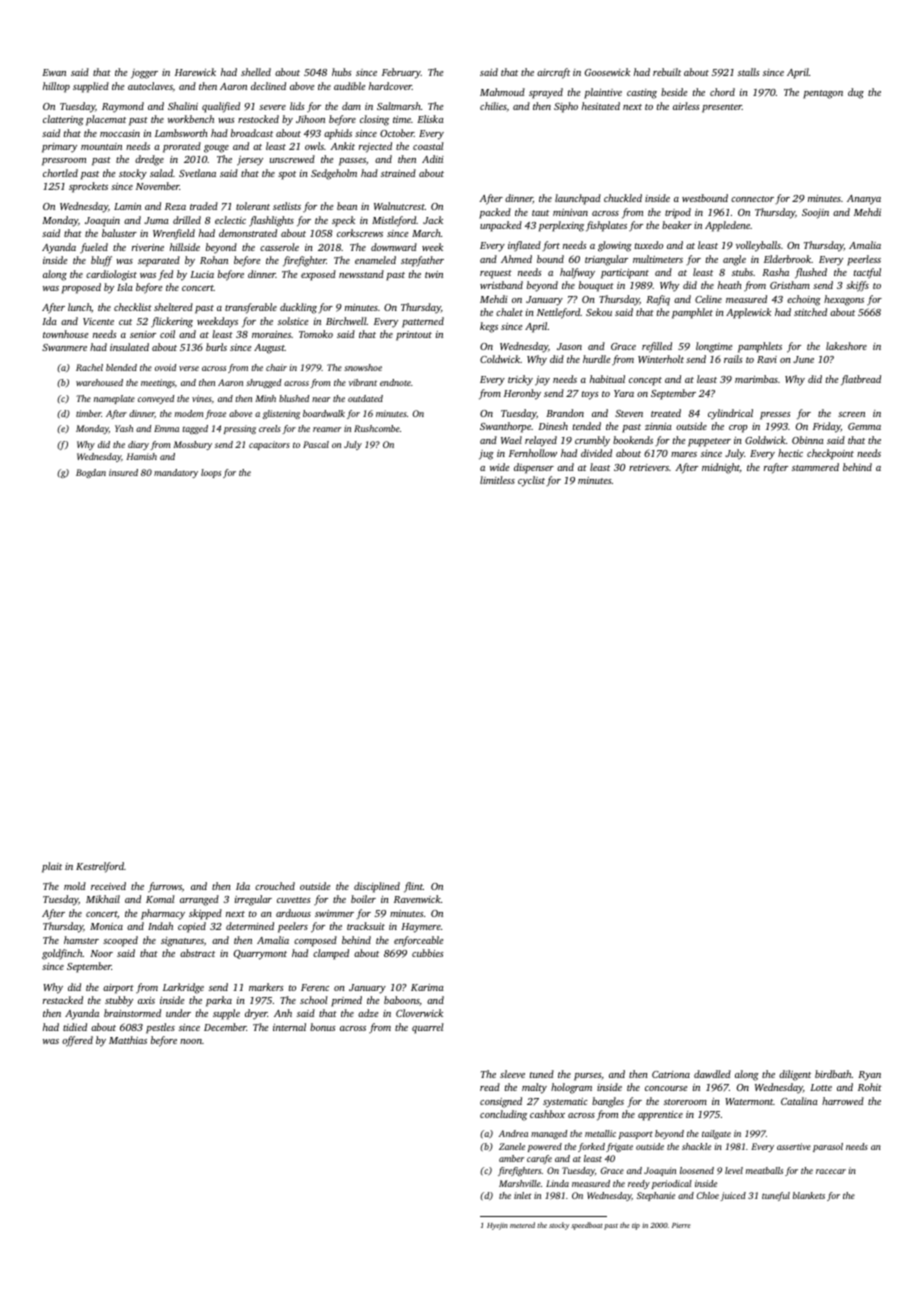 The image size is (924, 1308). Describe the element at coordinates (721, 468) in the screenshot. I see `midnight` at that location.
